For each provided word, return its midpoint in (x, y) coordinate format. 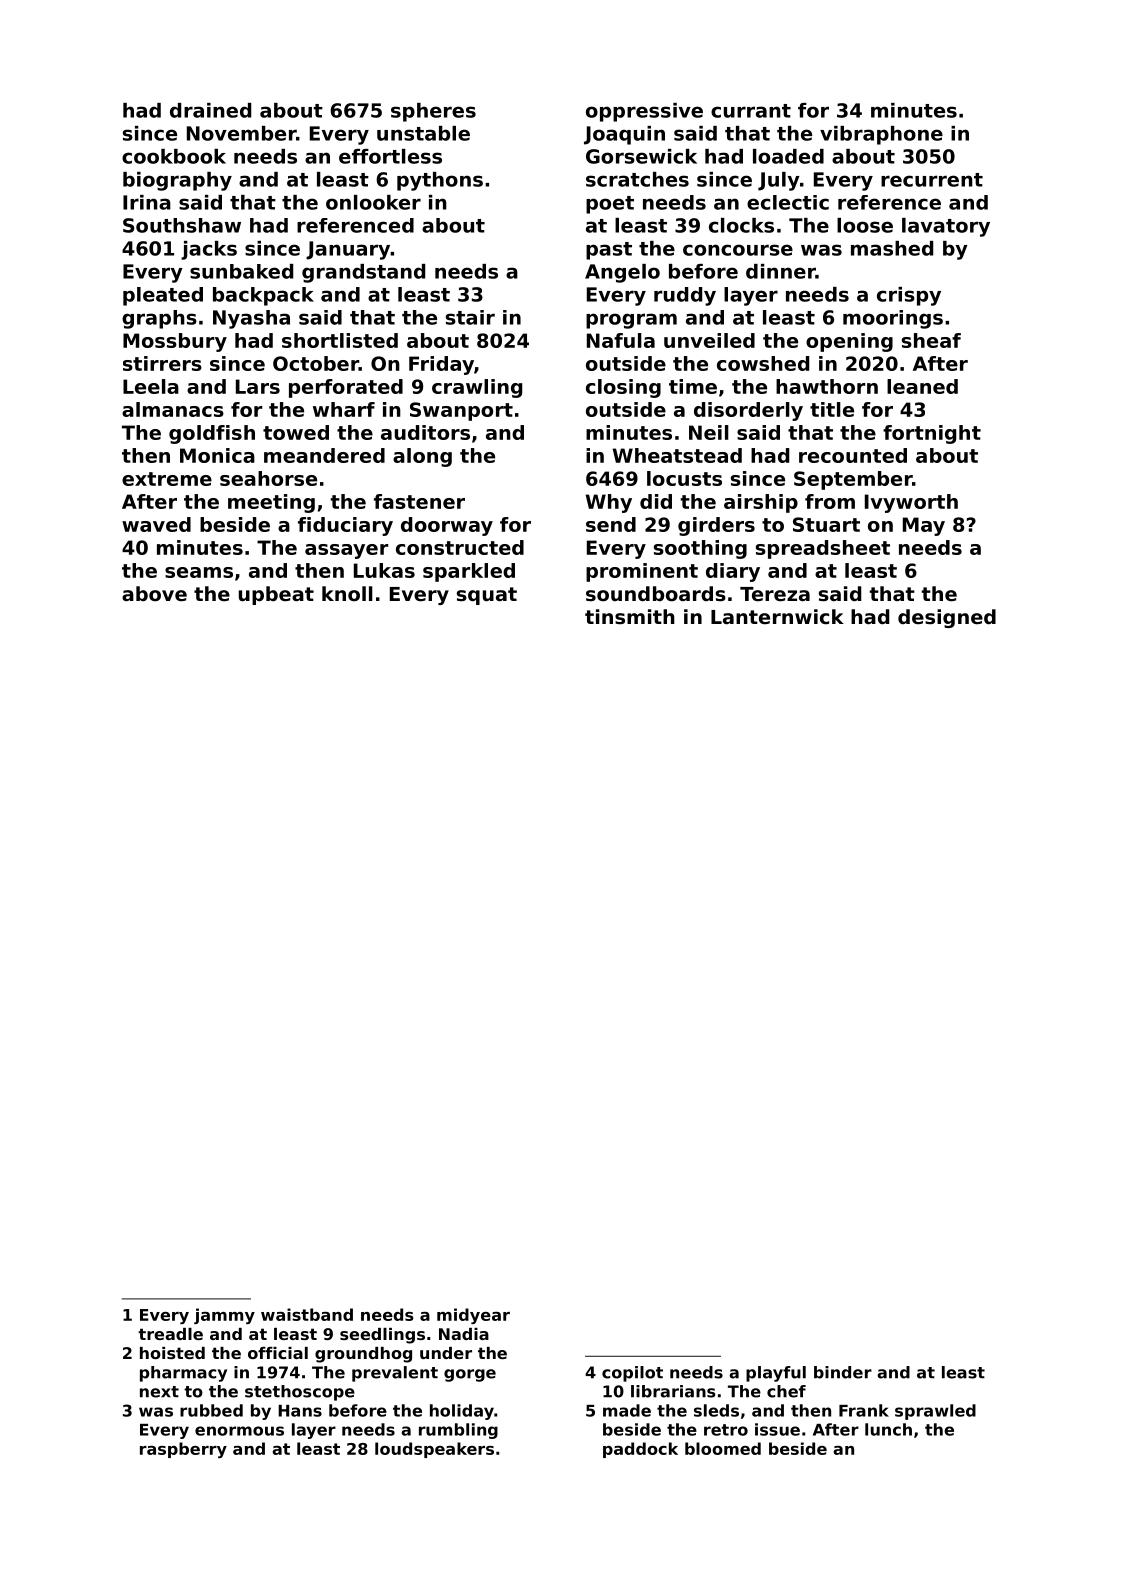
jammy (224, 1316)
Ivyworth (911, 503)
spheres (433, 112)
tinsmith (630, 617)
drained (210, 110)
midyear (473, 1316)
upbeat (276, 595)
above (154, 594)
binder (843, 1372)
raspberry (183, 1450)
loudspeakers (434, 1450)
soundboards (656, 594)
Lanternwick (777, 617)
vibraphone (881, 135)
